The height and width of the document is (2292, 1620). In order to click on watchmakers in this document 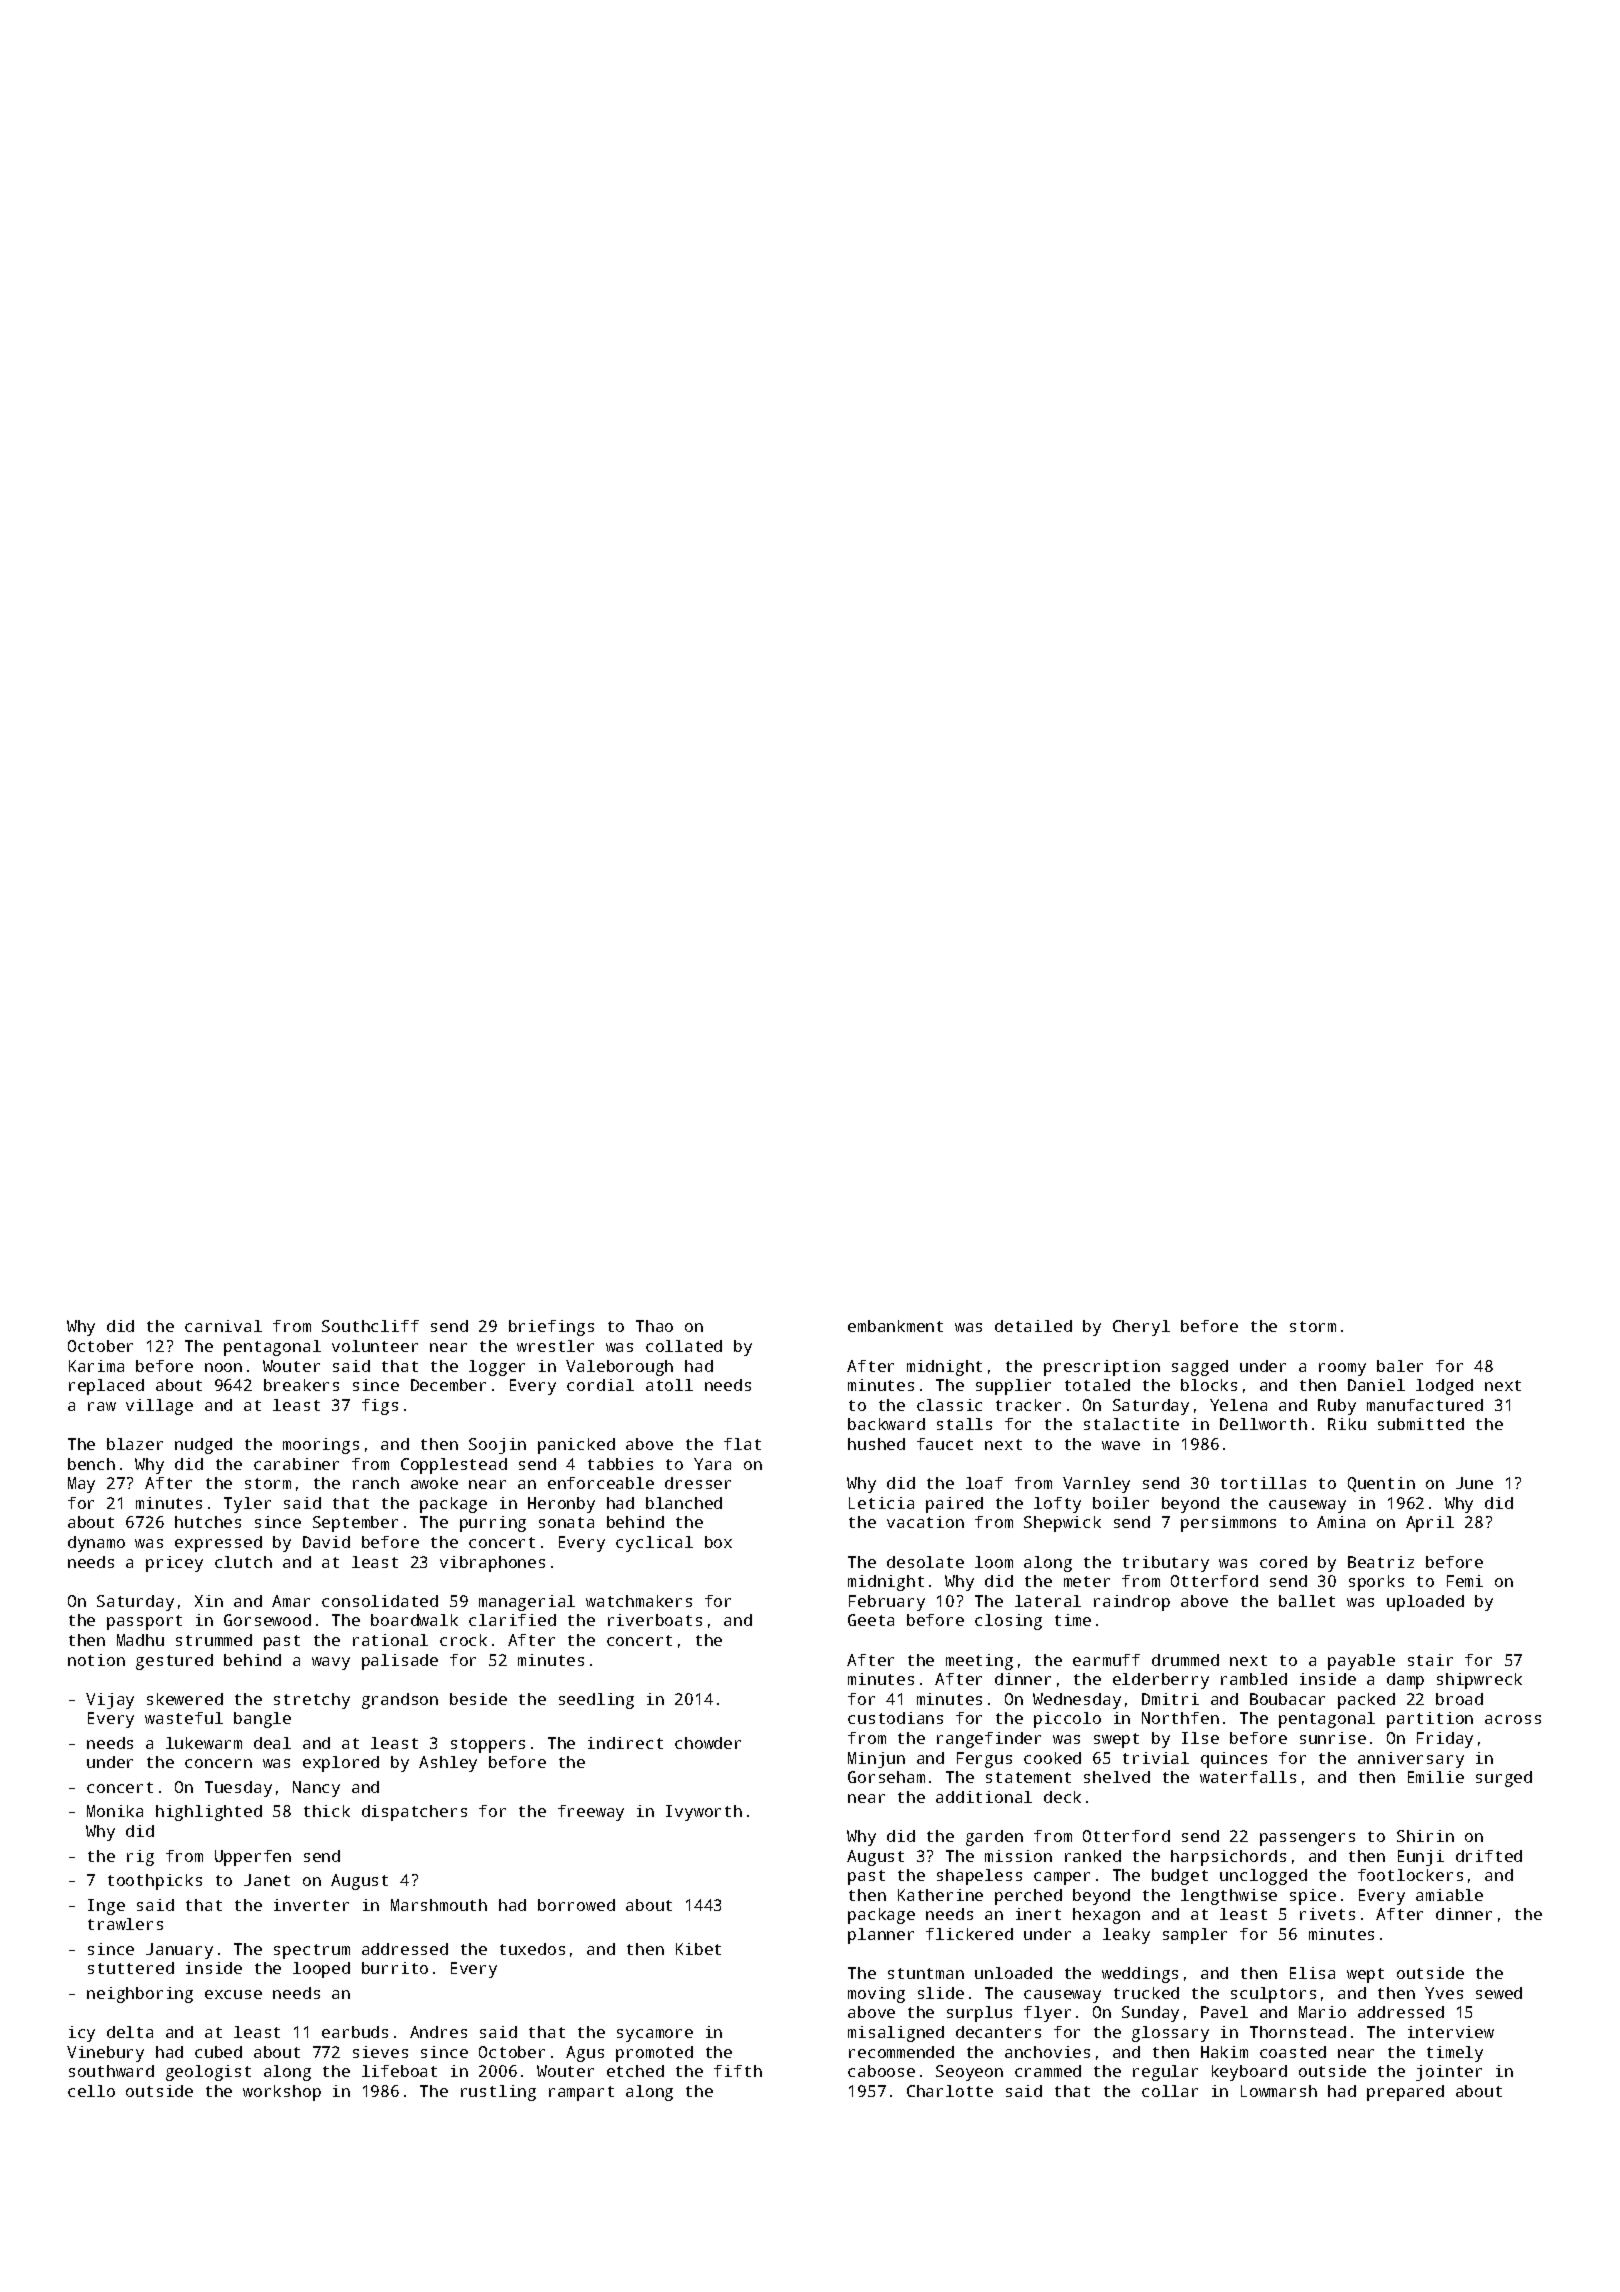, I will do `click(639, 1601)`.
